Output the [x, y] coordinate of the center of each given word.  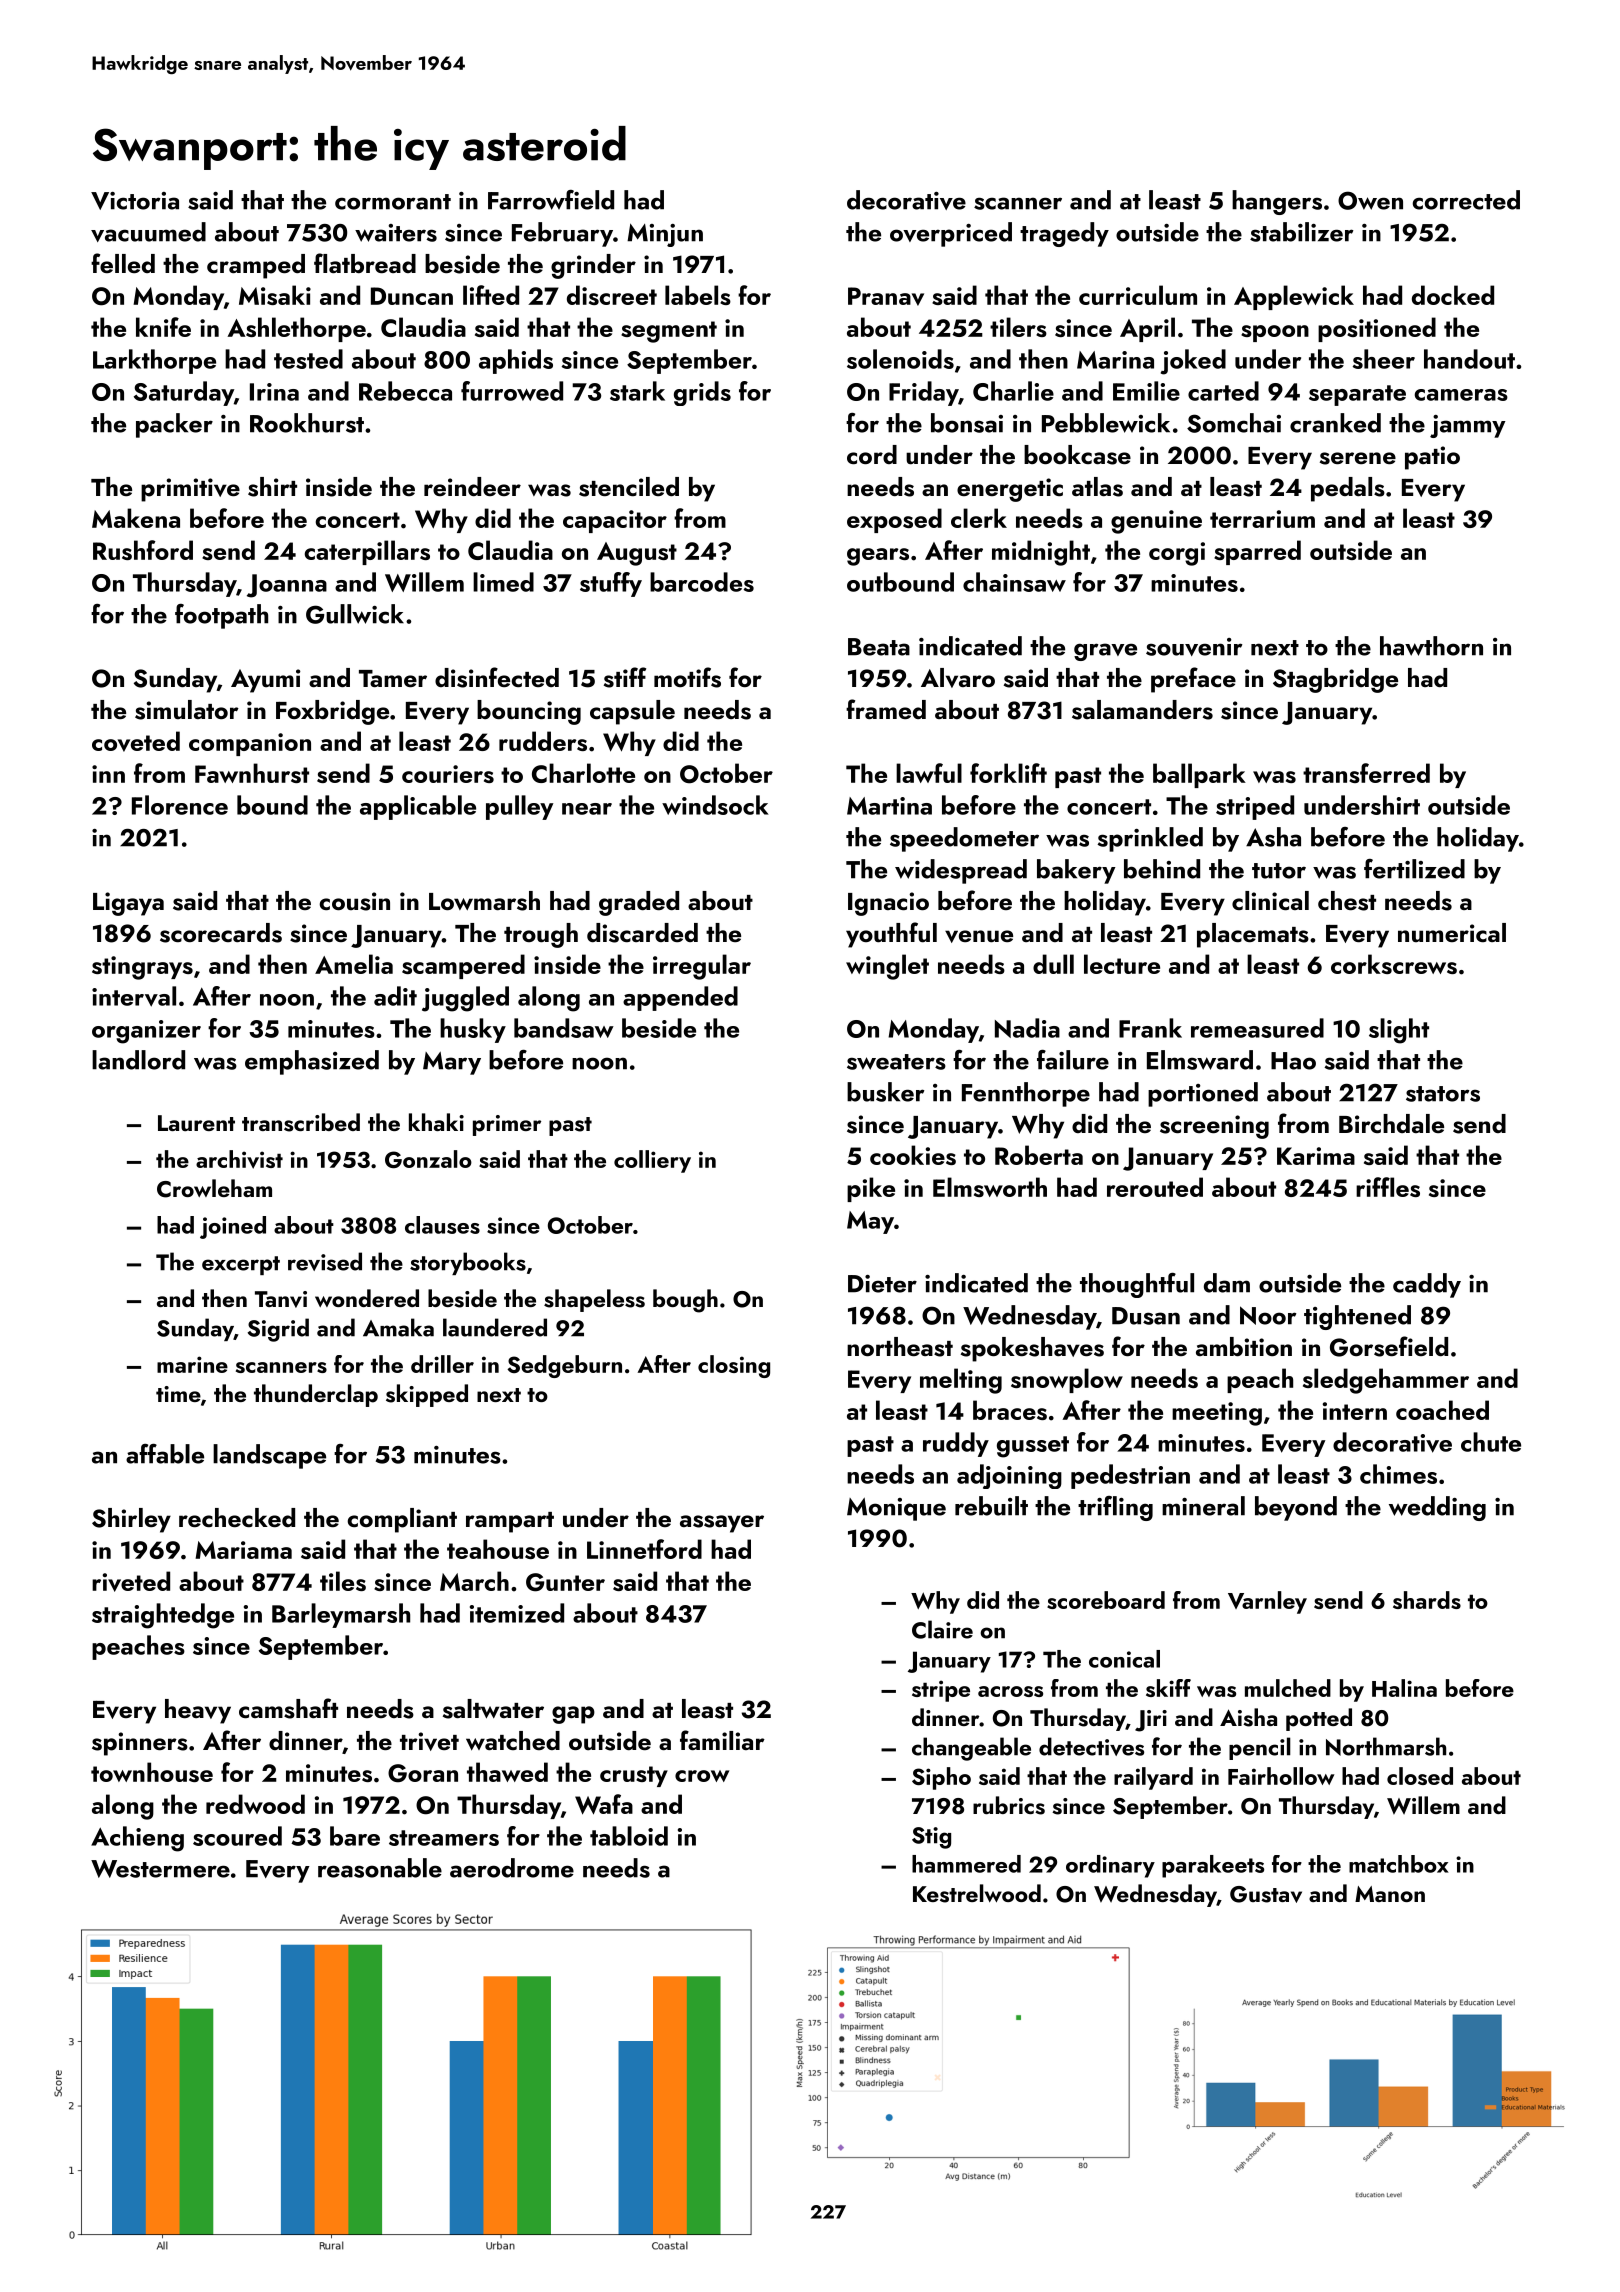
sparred [1257, 552]
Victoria [135, 201]
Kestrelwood [977, 1893]
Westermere [160, 1868]
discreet [612, 295]
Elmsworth [990, 1187]
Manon [1390, 1894]
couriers [448, 774]
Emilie [1146, 391]
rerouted [1155, 1187]
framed [886, 709]
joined [233, 1227]
